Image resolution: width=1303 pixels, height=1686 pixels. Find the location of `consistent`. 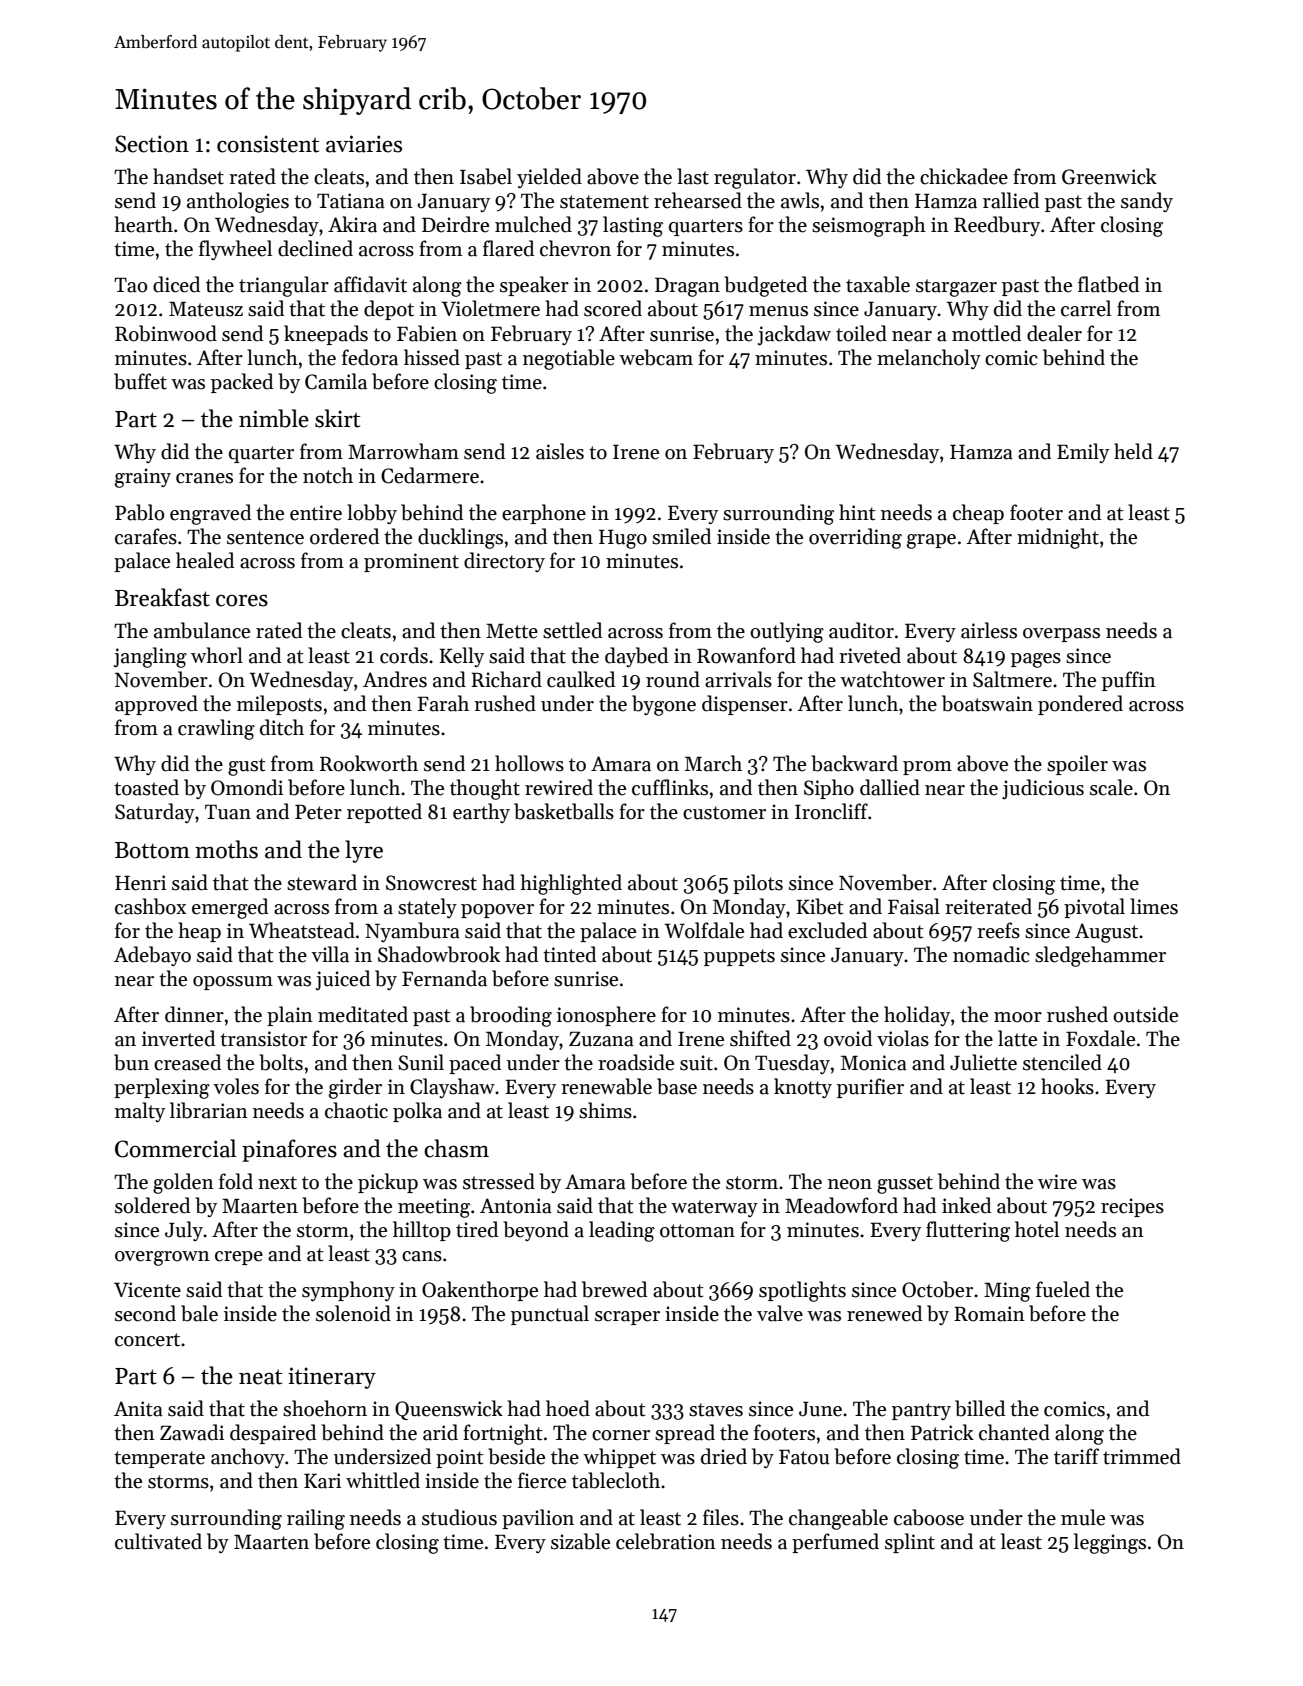

consistent is located at coordinates (268, 144).
